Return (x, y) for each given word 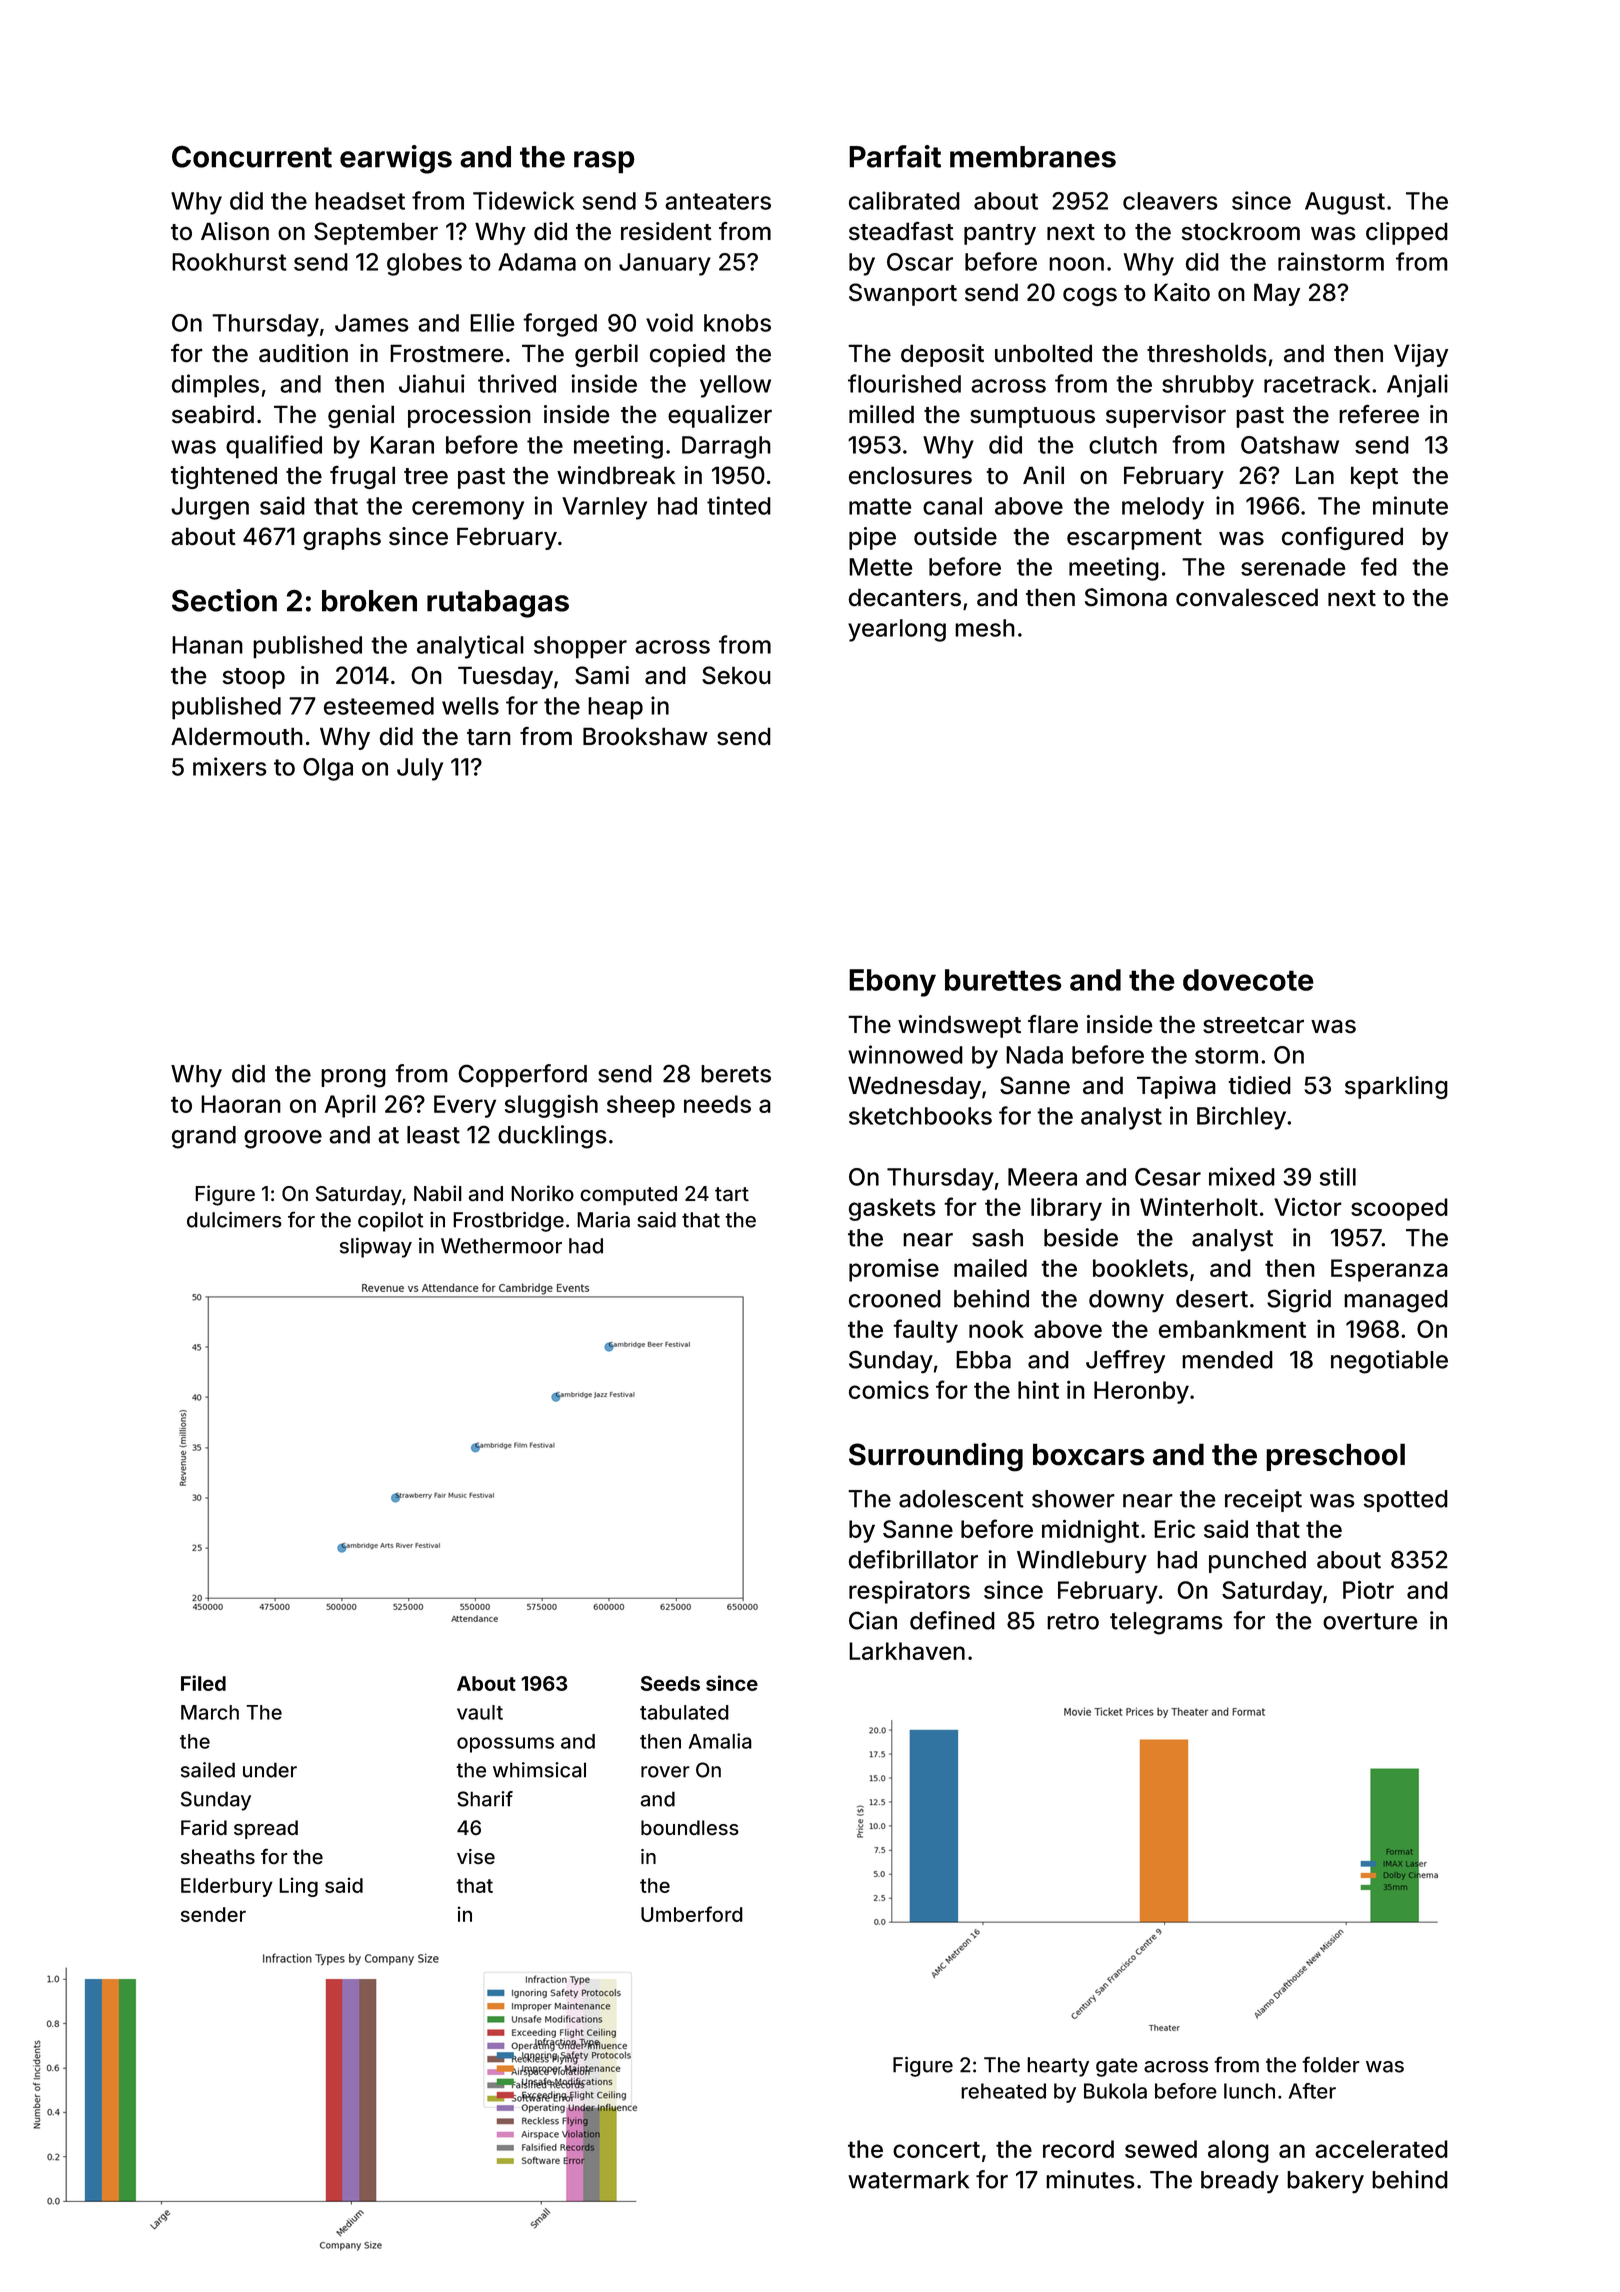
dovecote (1248, 980)
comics (889, 1390)
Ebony (892, 983)
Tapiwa (1176, 1087)
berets (736, 1074)
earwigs (396, 159)
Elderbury (227, 1887)
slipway (376, 1247)
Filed (203, 1683)
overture (1370, 1621)
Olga (328, 769)
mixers (230, 766)
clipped (1407, 233)
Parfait (895, 156)
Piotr (1368, 1589)
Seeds (670, 1683)
